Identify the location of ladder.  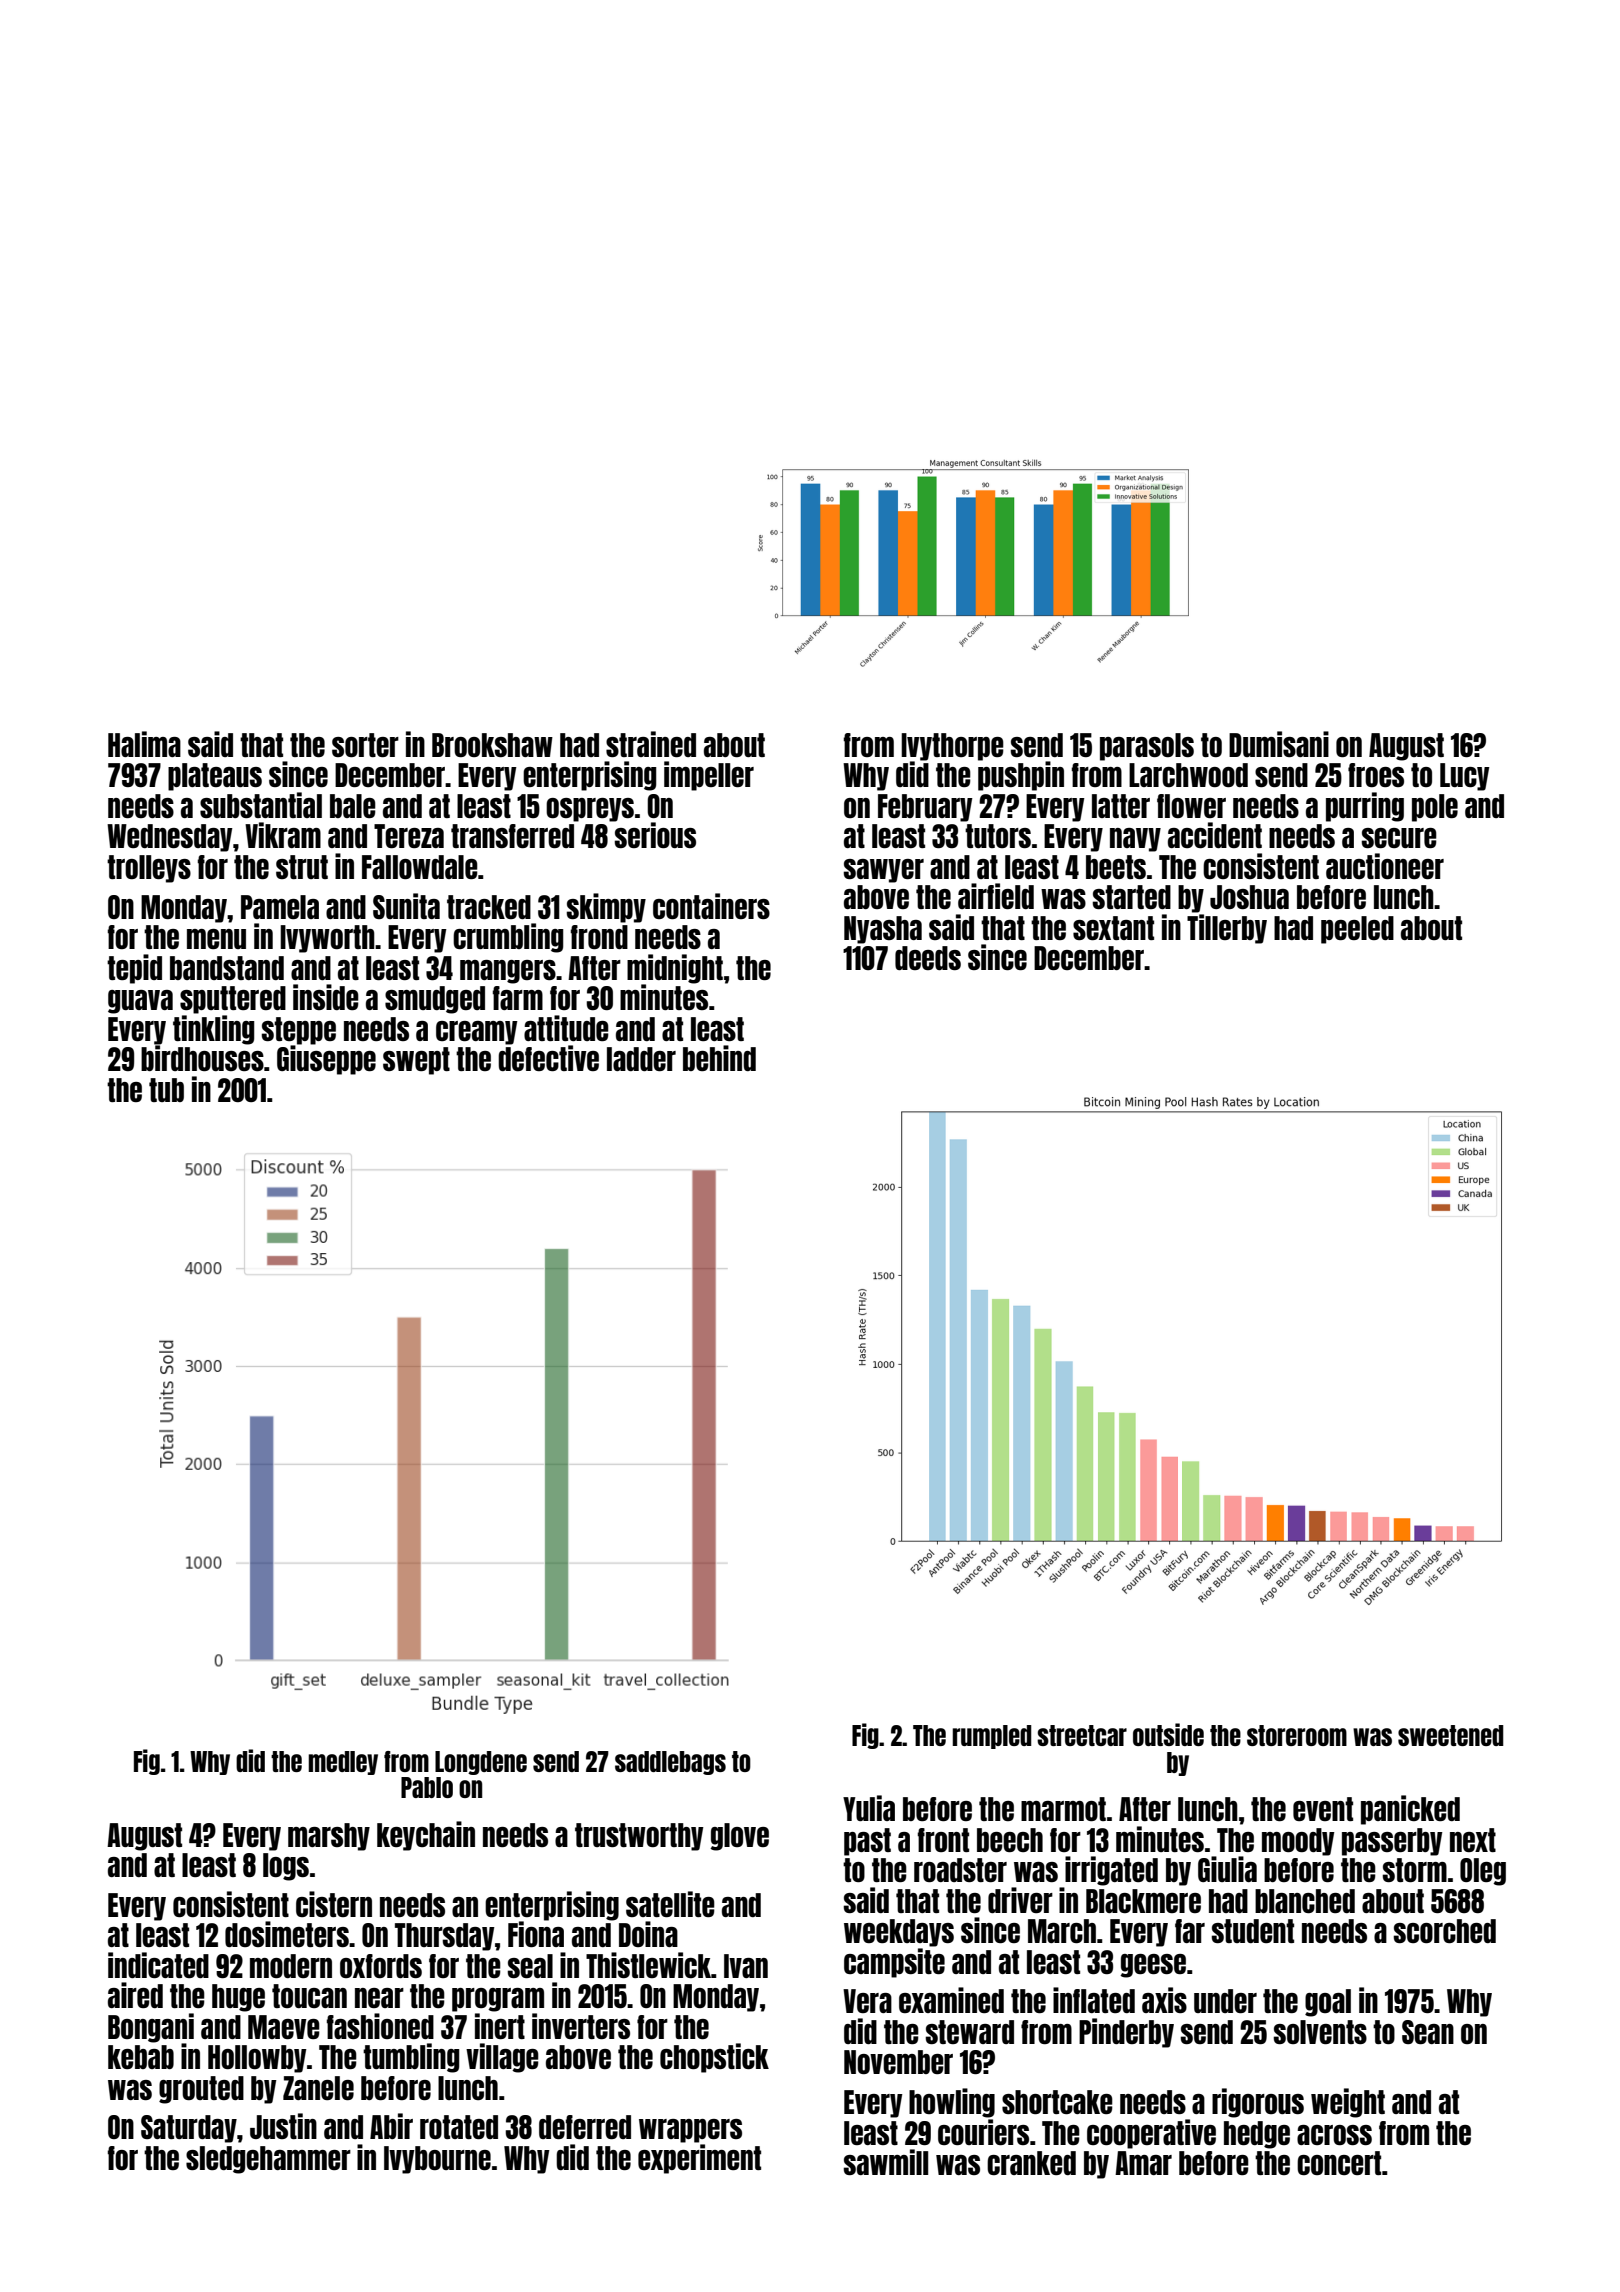
(641, 1059).
